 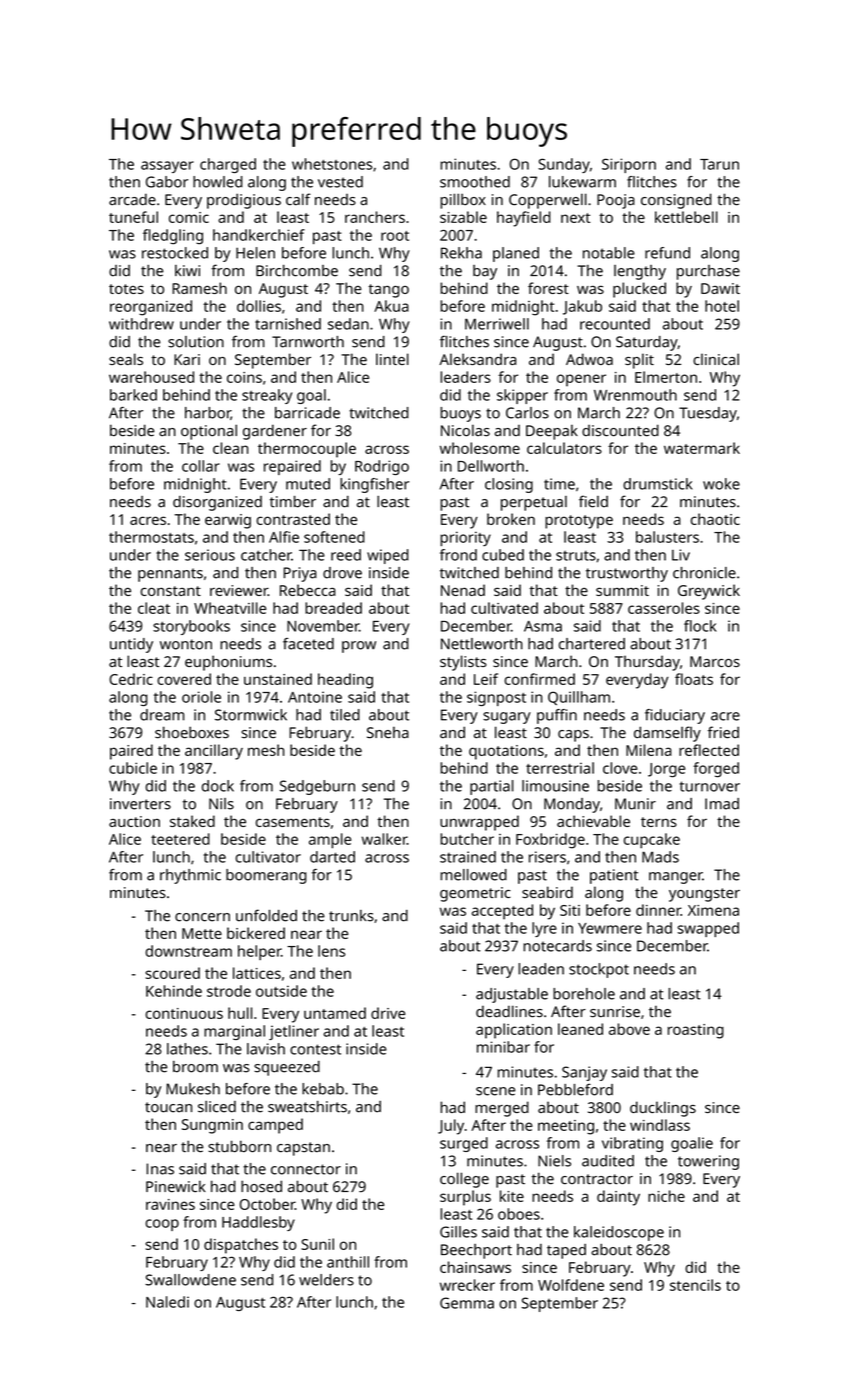 I want to click on broken, so click(x=511, y=519).
